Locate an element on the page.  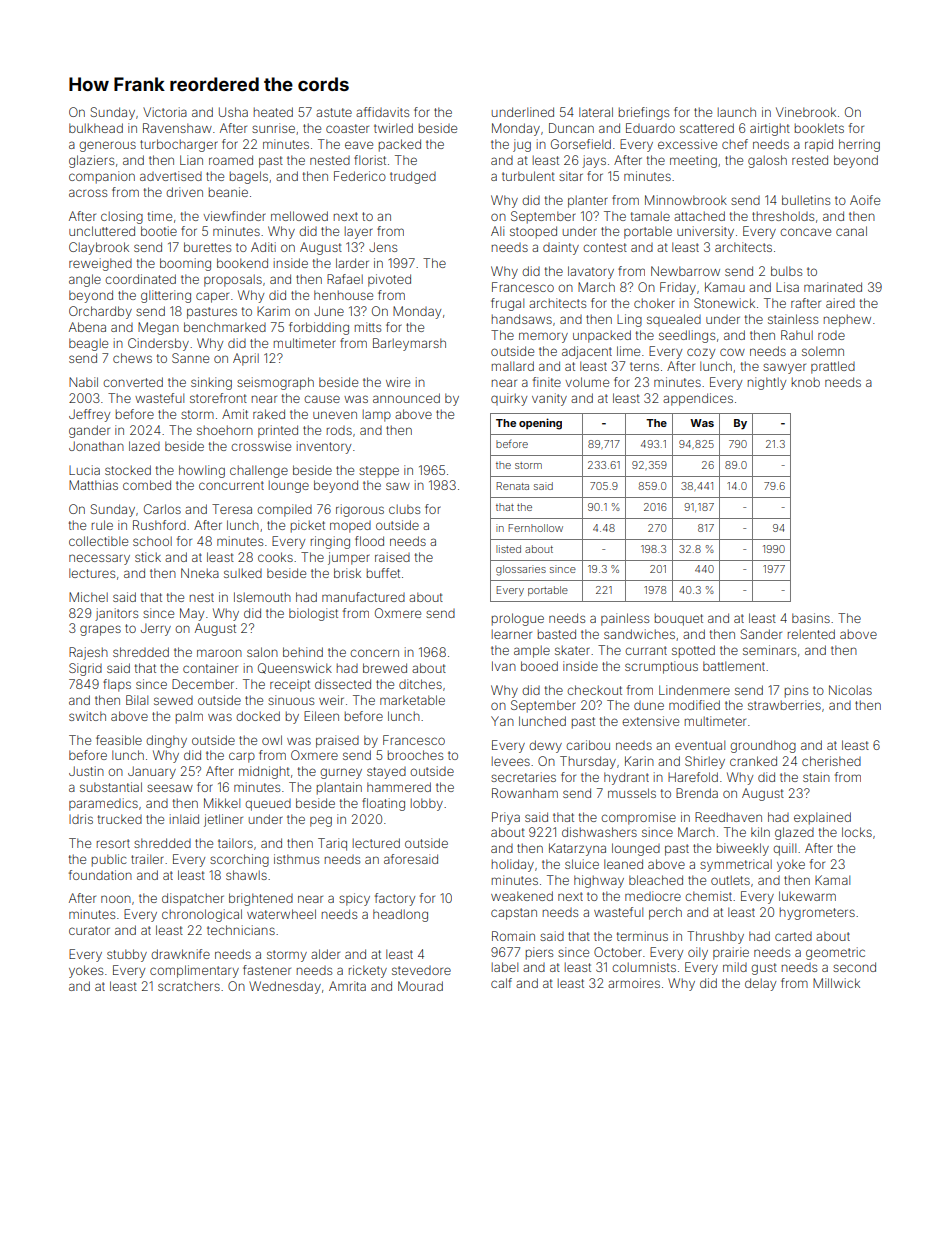
Ivan is located at coordinates (504, 666).
